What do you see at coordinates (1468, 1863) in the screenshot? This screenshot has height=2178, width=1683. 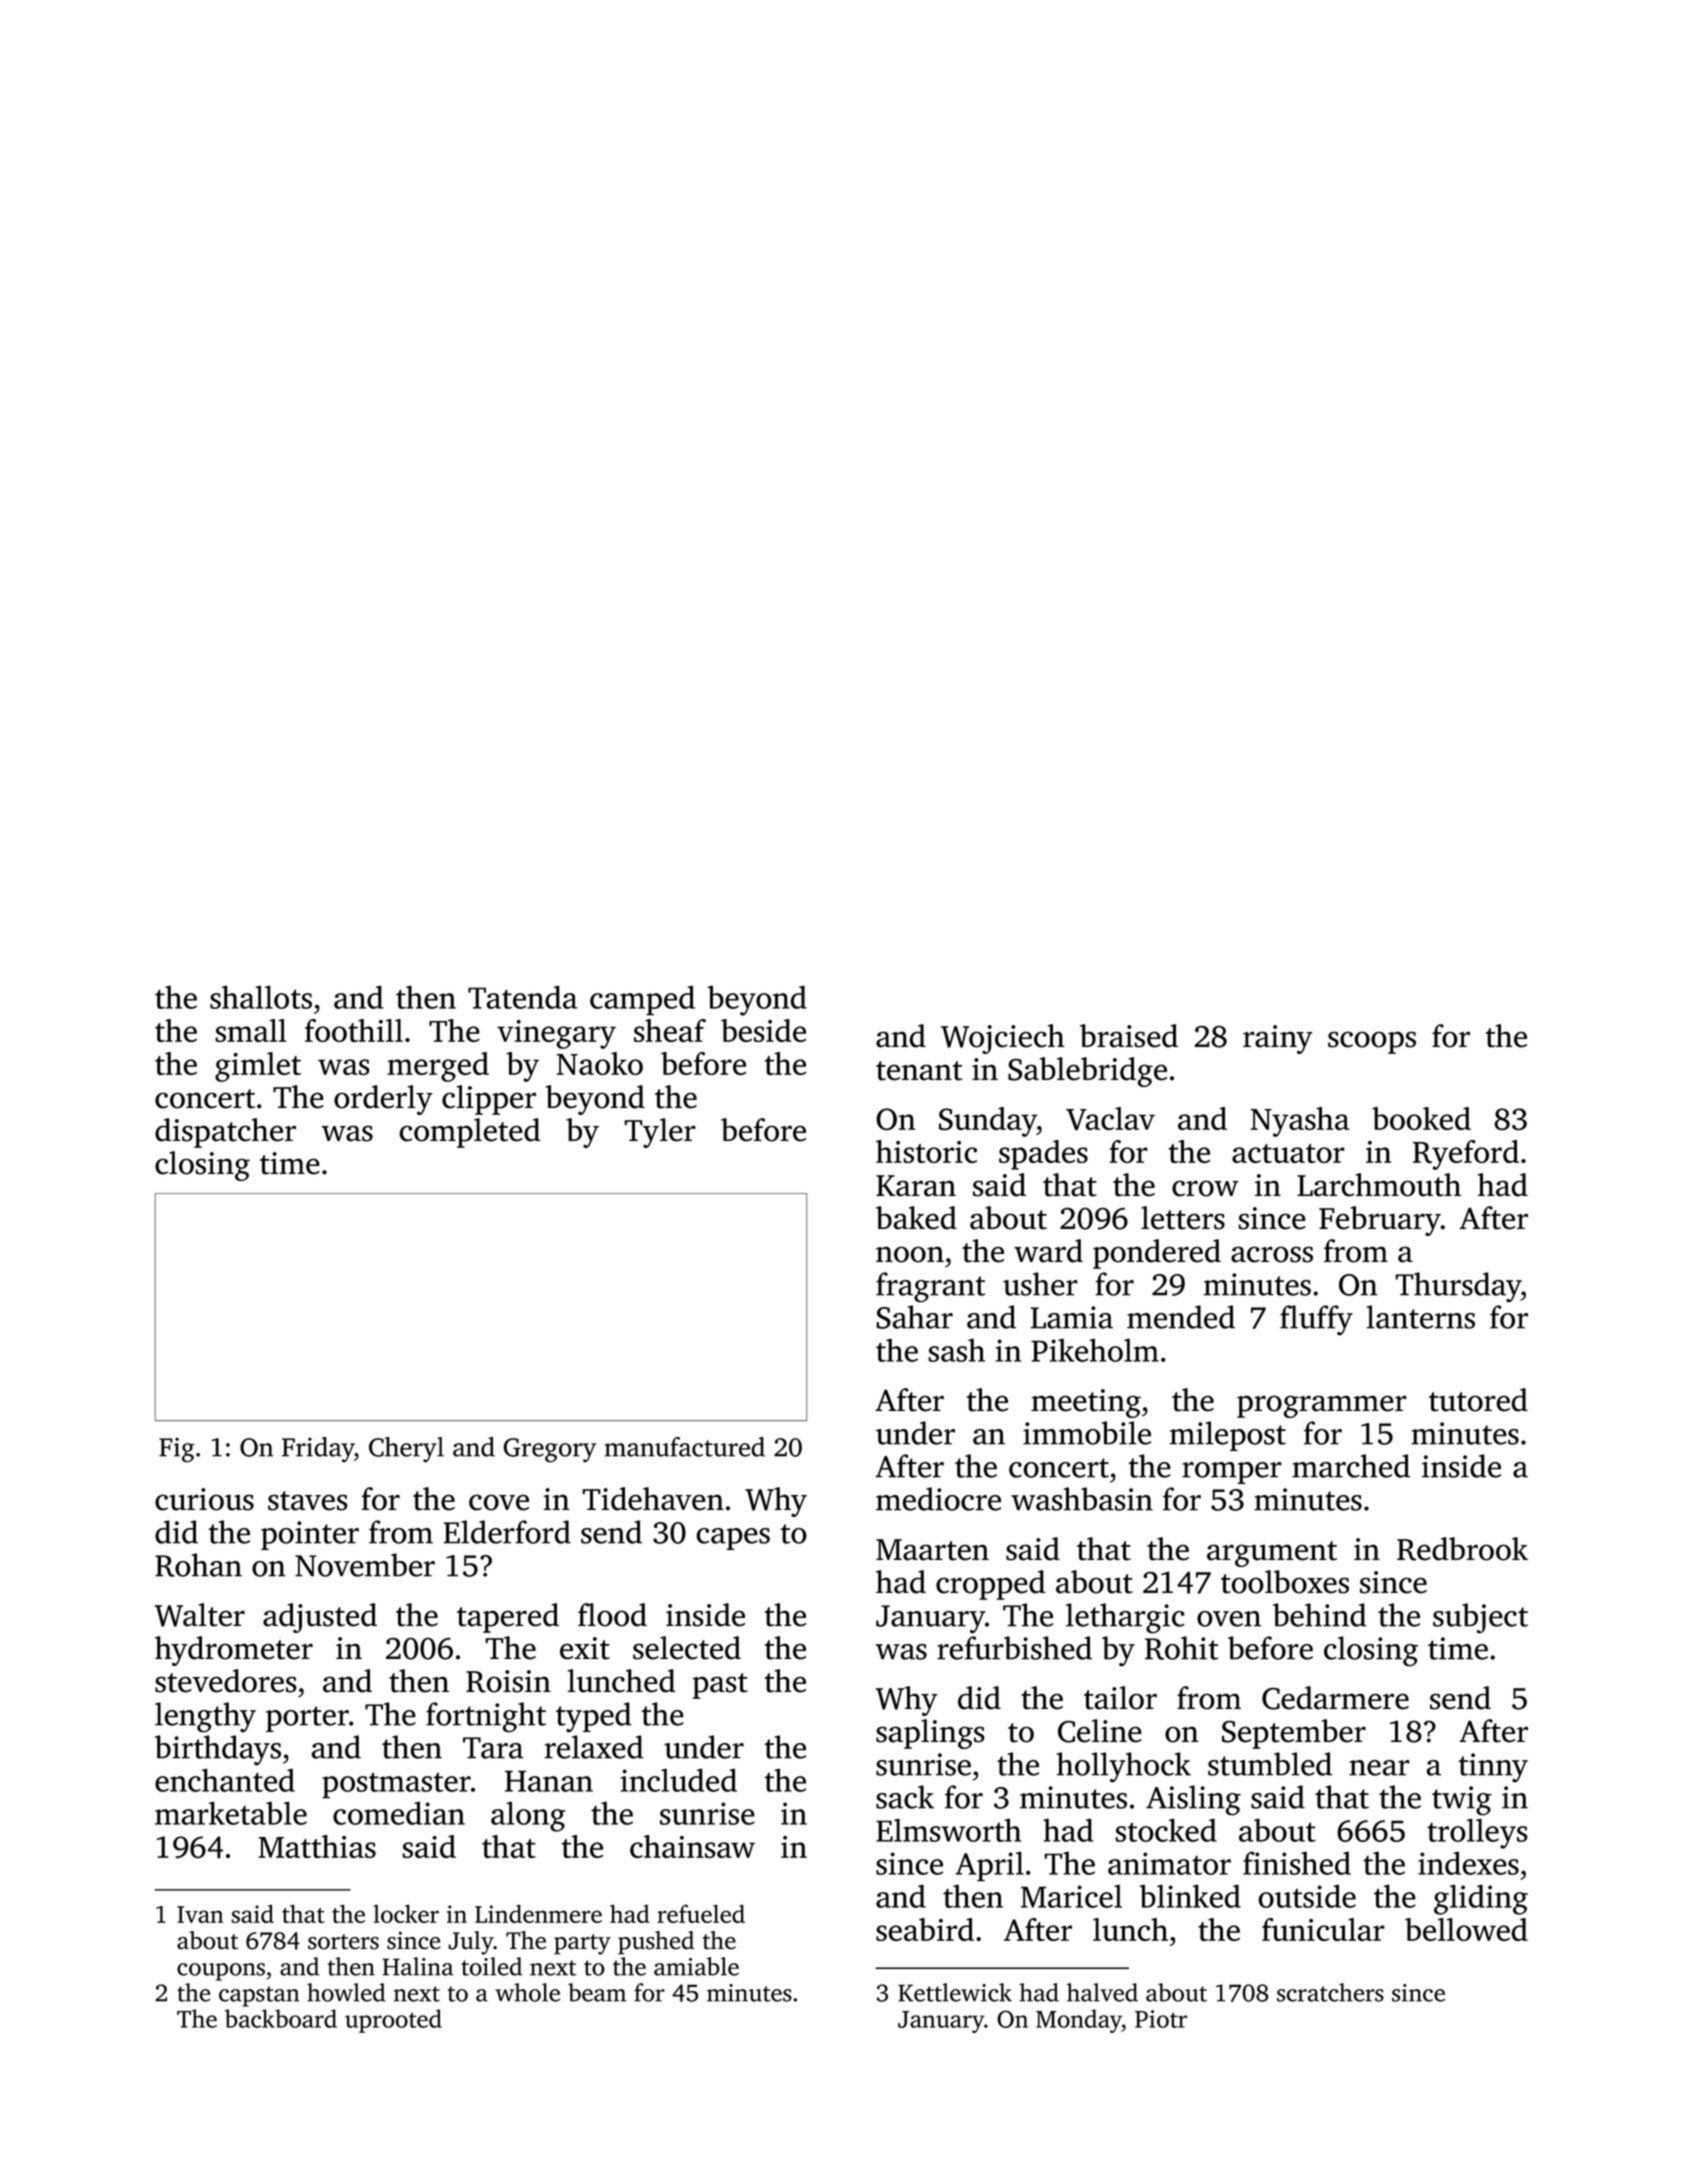 I see `indexes` at bounding box center [1468, 1863].
